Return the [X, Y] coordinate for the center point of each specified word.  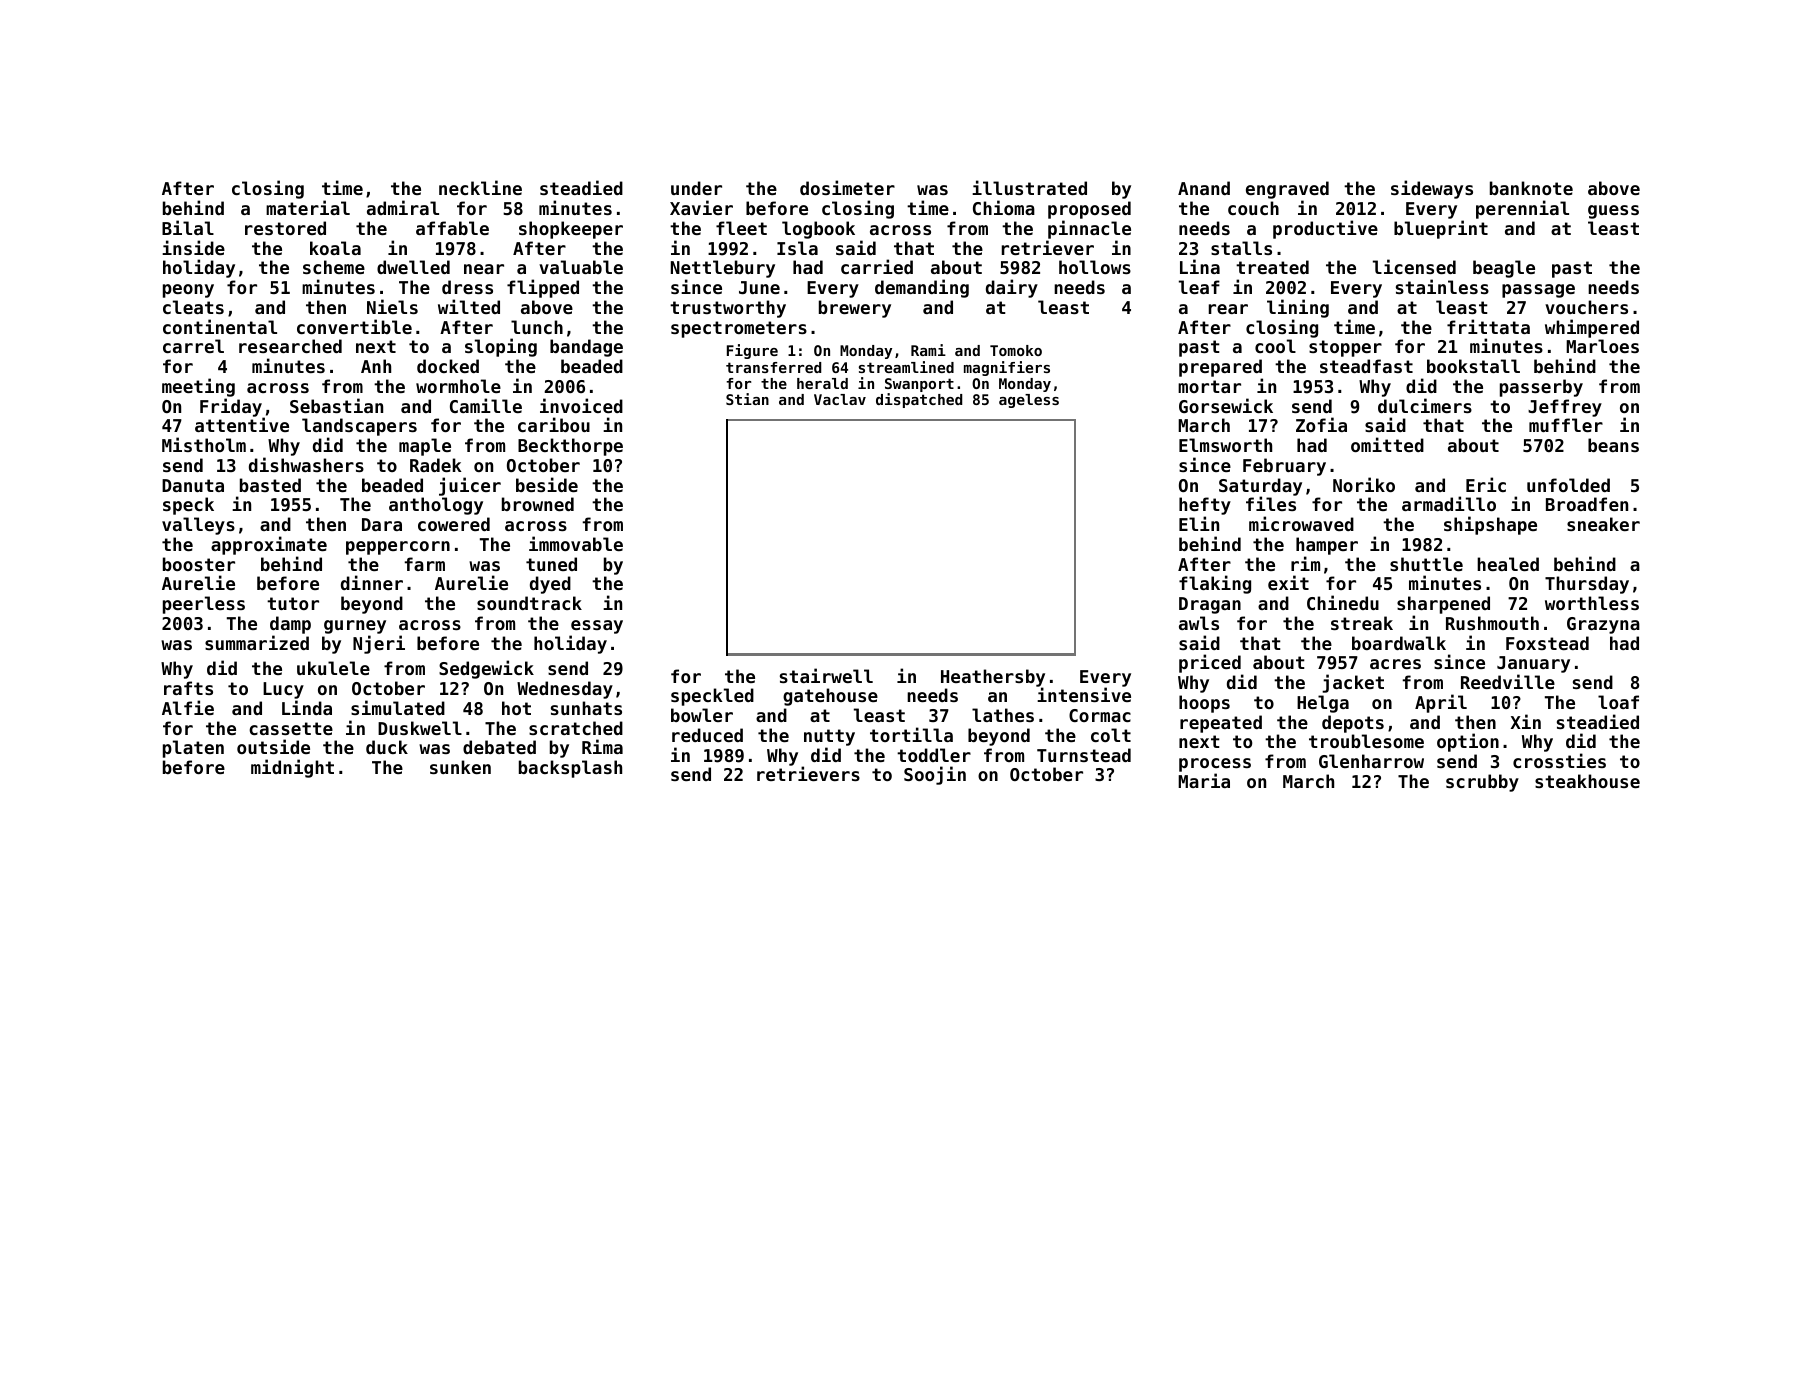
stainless [1442, 286]
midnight [292, 768]
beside [547, 484]
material [308, 207]
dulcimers [1425, 405]
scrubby [1482, 783]
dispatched [919, 400]
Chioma [1004, 207]
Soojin [935, 775]
